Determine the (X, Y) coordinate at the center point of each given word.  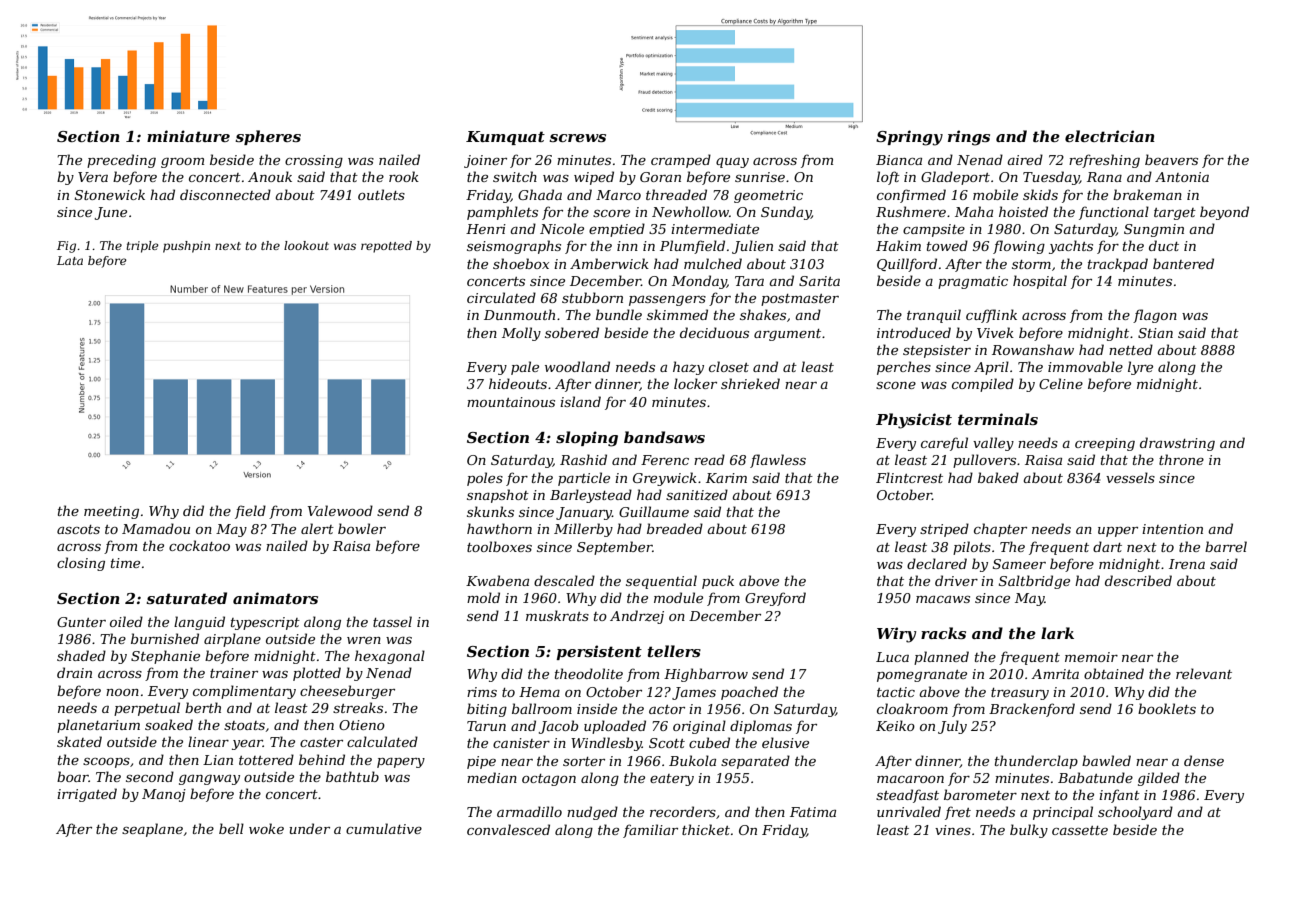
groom (182, 163)
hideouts (518, 383)
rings (969, 138)
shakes (763, 314)
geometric (768, 196)
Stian (1155, 333)
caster (321, 742)
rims (482, 692)
